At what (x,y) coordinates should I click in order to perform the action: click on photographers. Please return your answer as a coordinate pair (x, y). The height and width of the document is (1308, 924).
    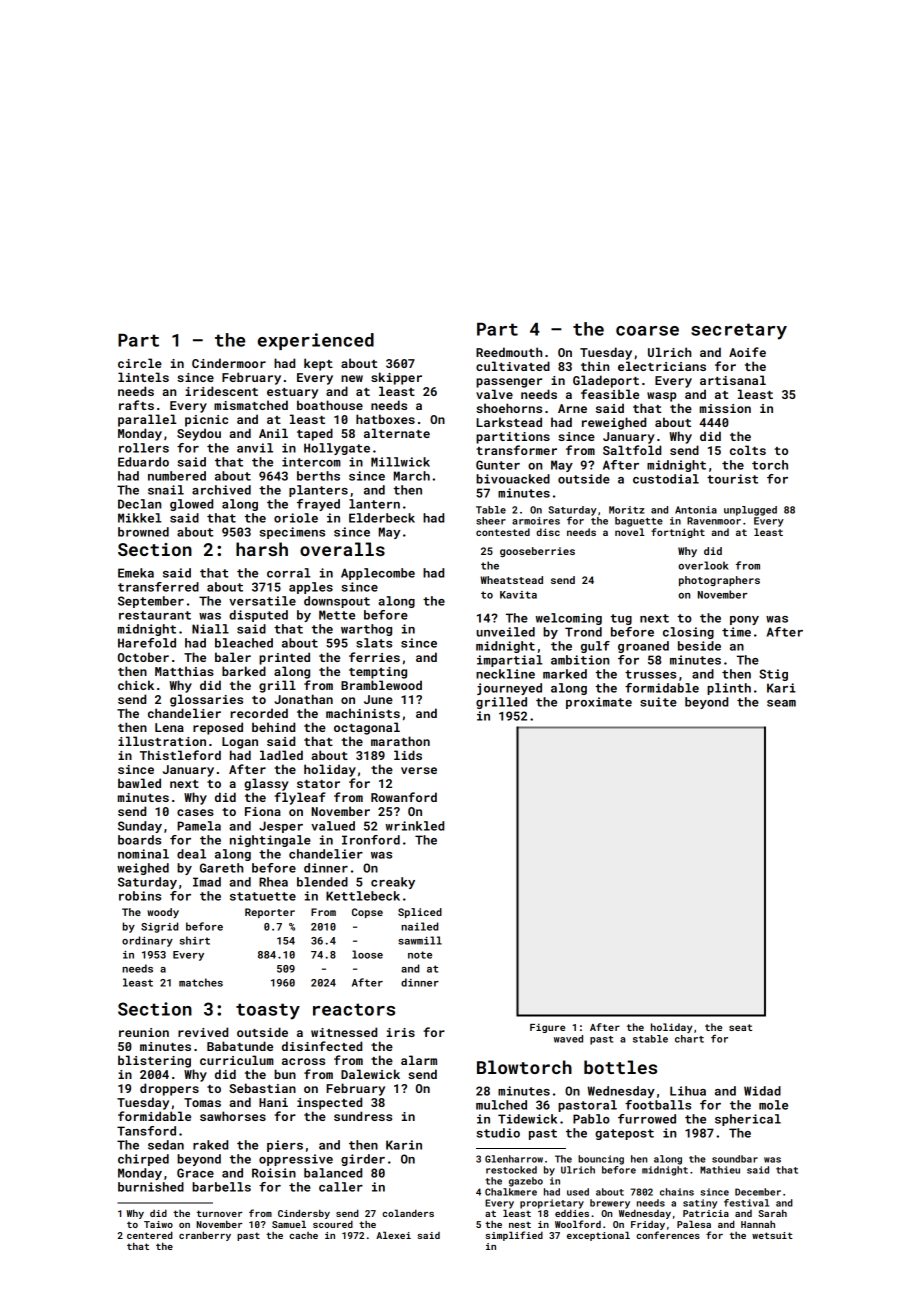
    Looking at the image, I should click on (719, 581).
